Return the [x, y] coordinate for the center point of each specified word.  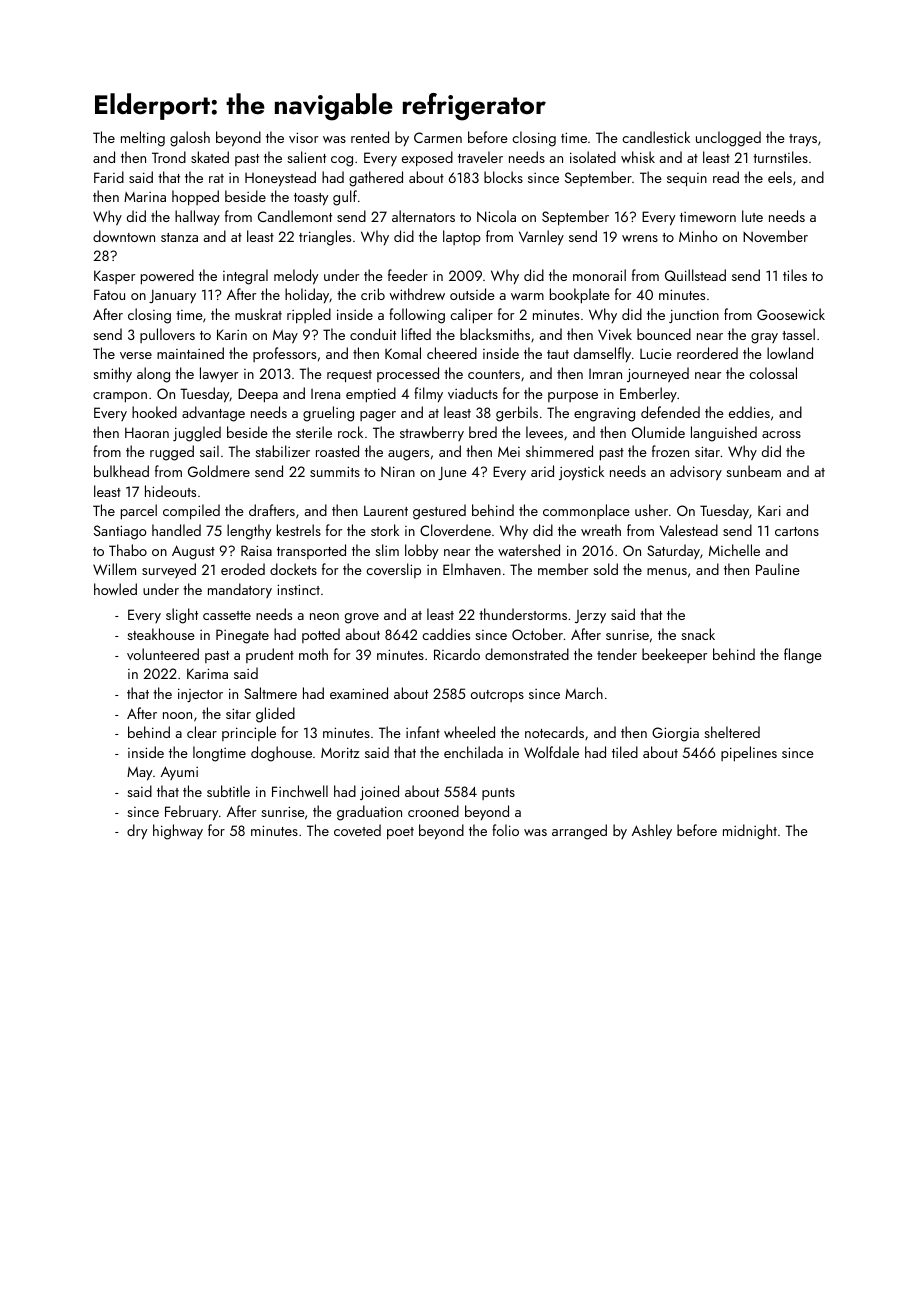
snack [698, 634]
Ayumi [179, 773]
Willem [114, 569]
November [775, 236]
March [584, 693]
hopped [195, 197]
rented [370, 137]
